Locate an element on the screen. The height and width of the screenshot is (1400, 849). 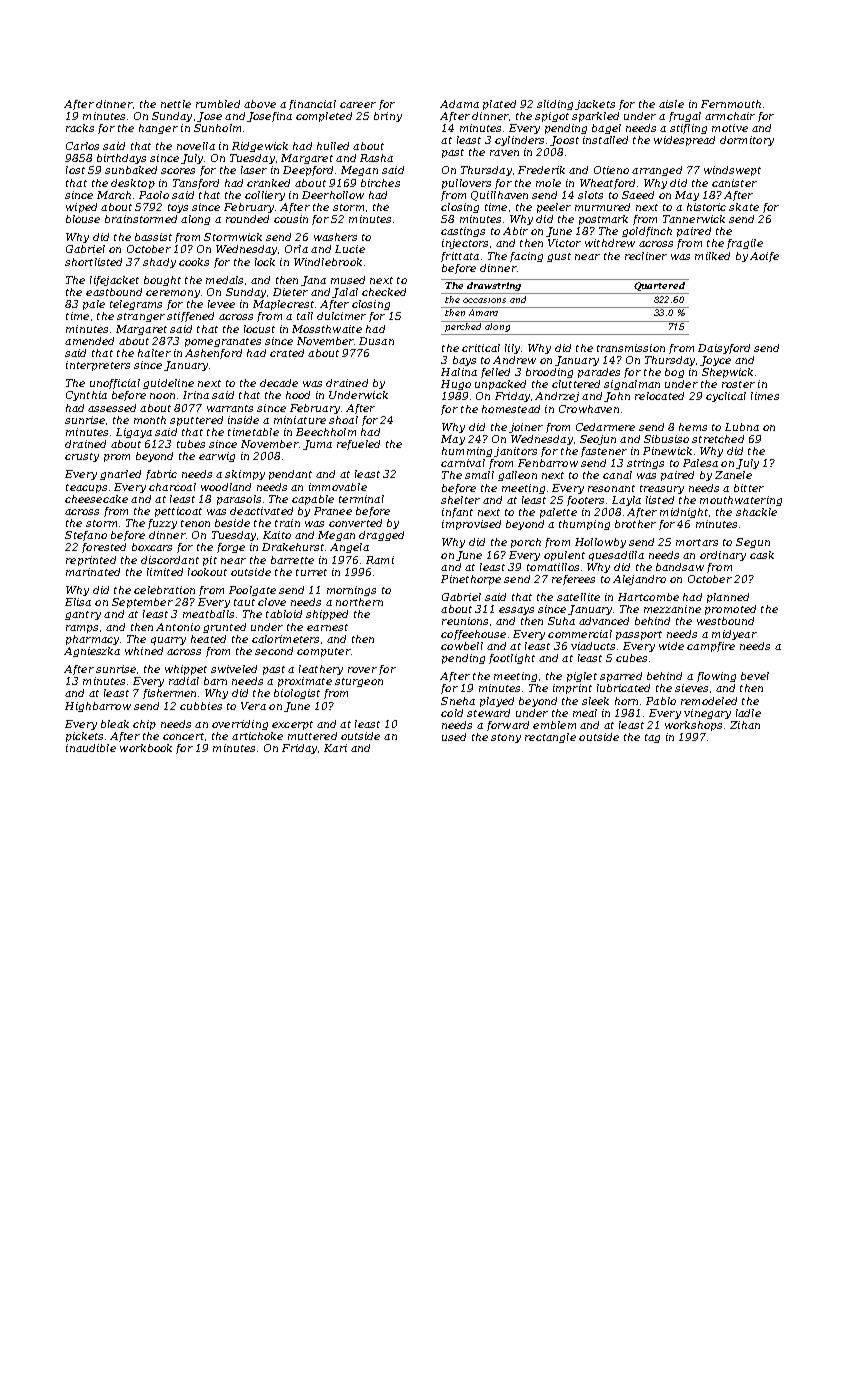
Lubna is located at coordinates (742, 427).
